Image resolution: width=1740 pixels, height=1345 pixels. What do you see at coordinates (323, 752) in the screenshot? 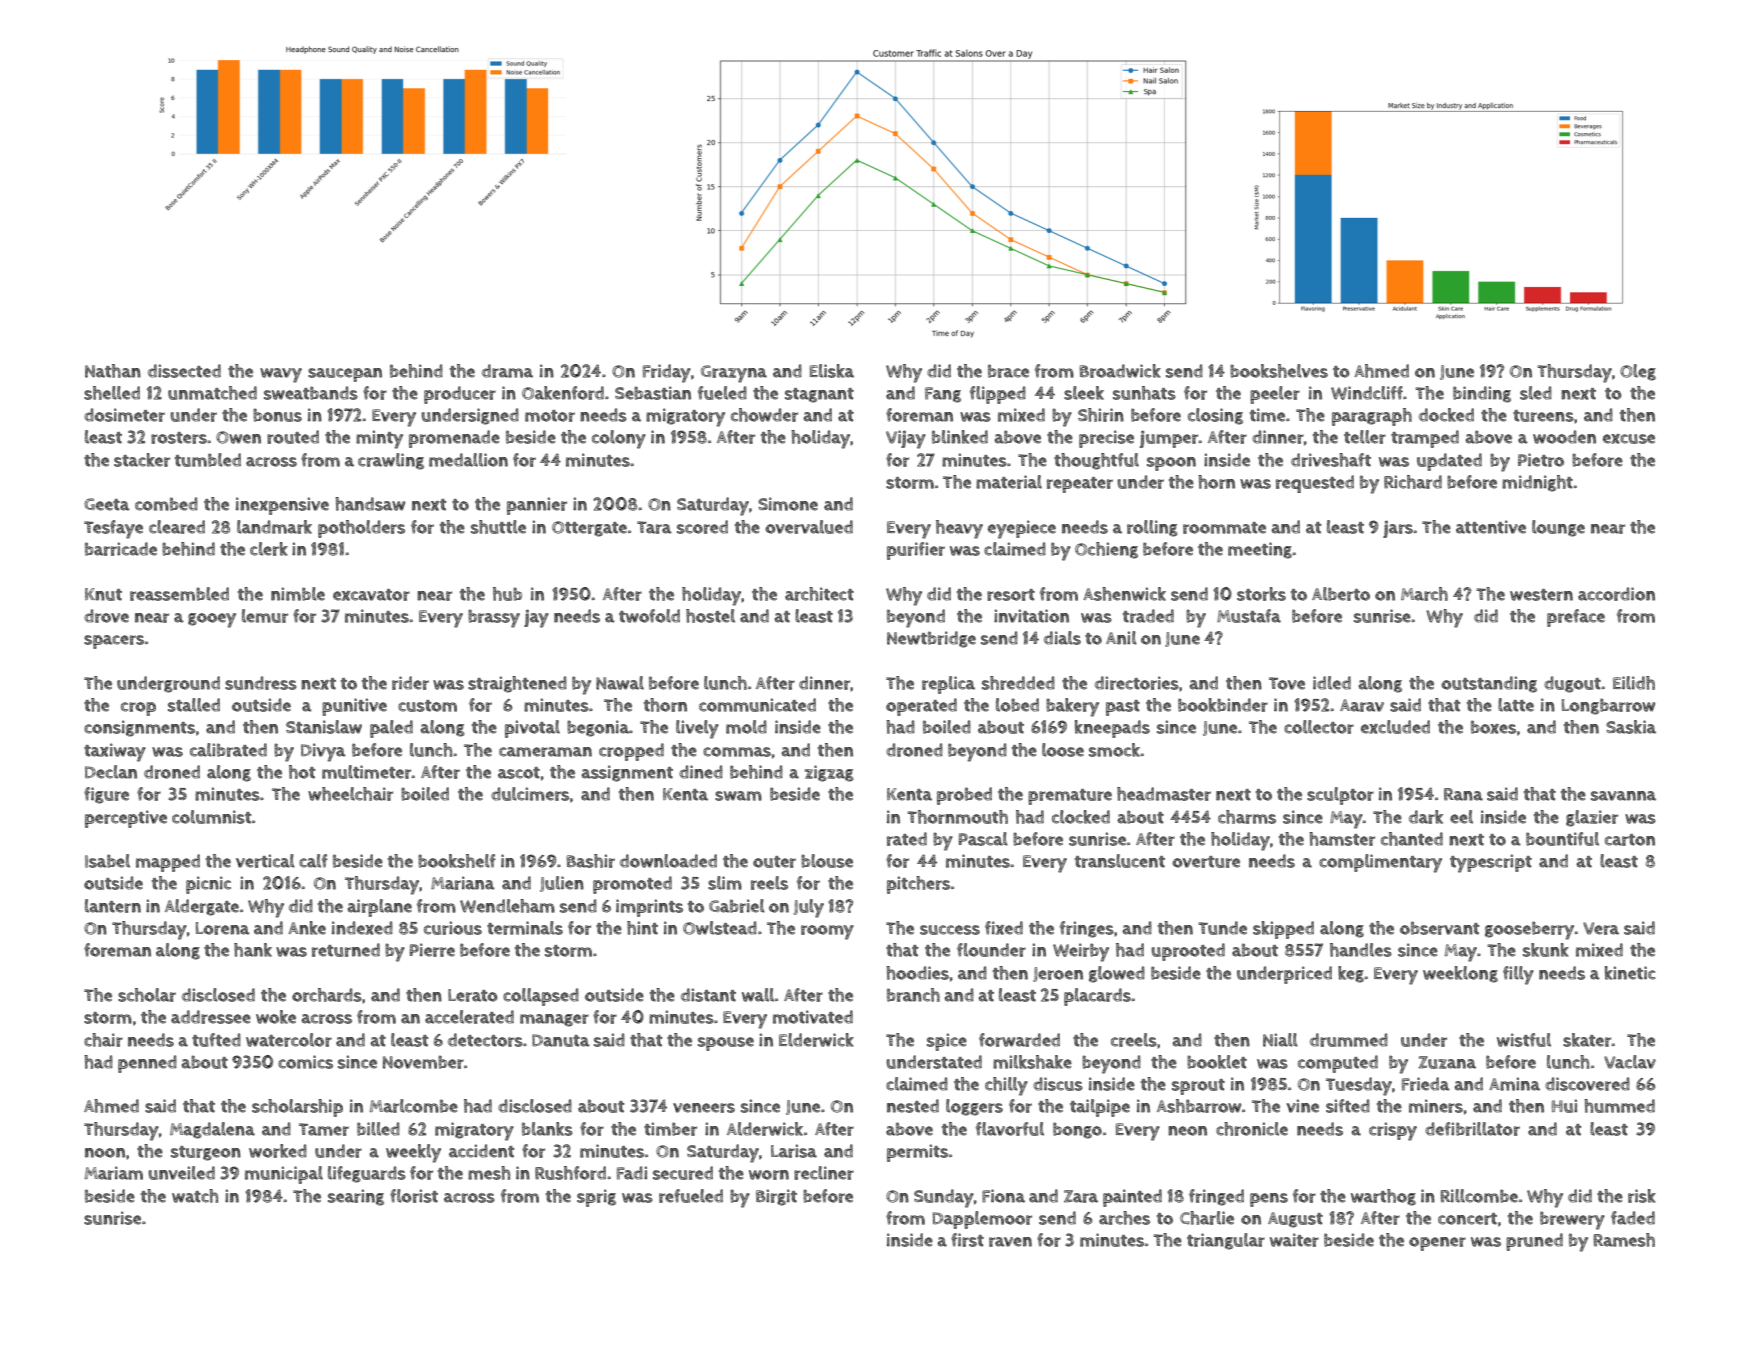
I see `Divya` at bounding box center [323, 752].
